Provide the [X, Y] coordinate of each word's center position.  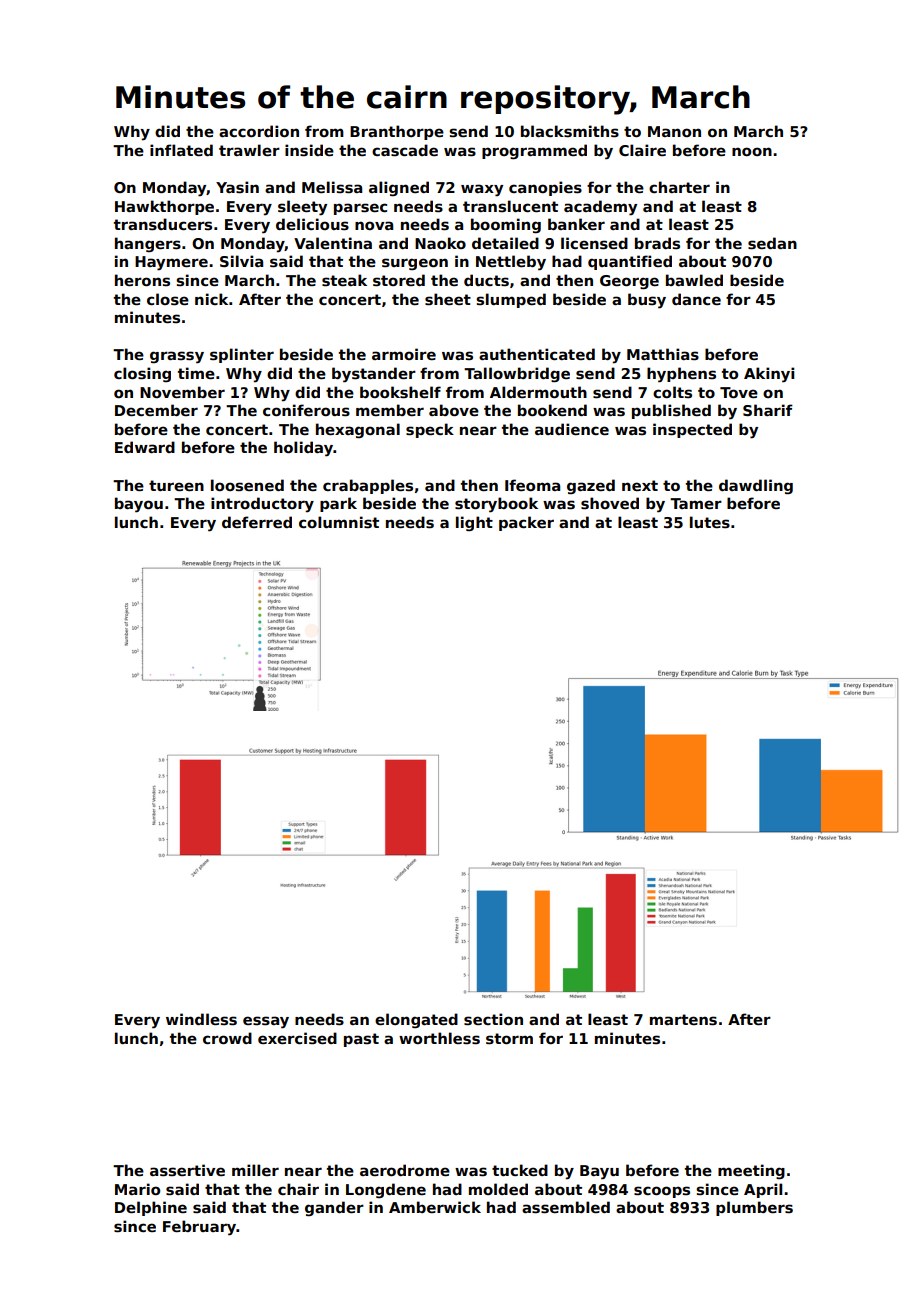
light [474, 523]
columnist [339, 522]
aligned [399, 188]
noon [752, 151]
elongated [416, 1020]
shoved [610, 503]
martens [683, 1019]
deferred [257, 522]
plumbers [754, 1208]
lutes [710, 522]
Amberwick [435, 1207]
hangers [148, 244]
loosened [247, 485]
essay [266, 1022]
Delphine [151, 1208]
